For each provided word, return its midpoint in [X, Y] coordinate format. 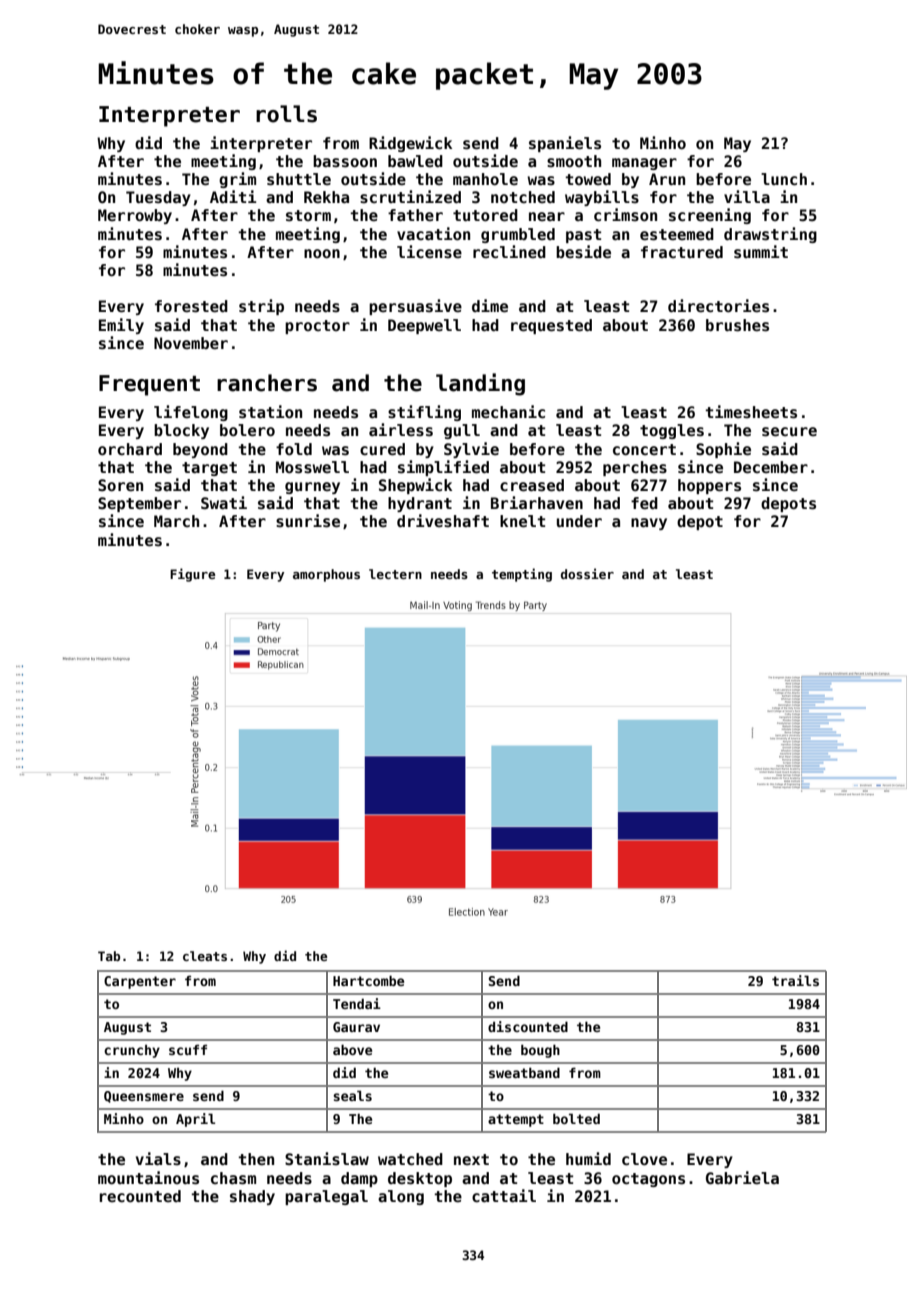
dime [490, 306]
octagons [648, 1180]
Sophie [723, 450]
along [401, 1197]
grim [237, 180]
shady [252, 1197]
